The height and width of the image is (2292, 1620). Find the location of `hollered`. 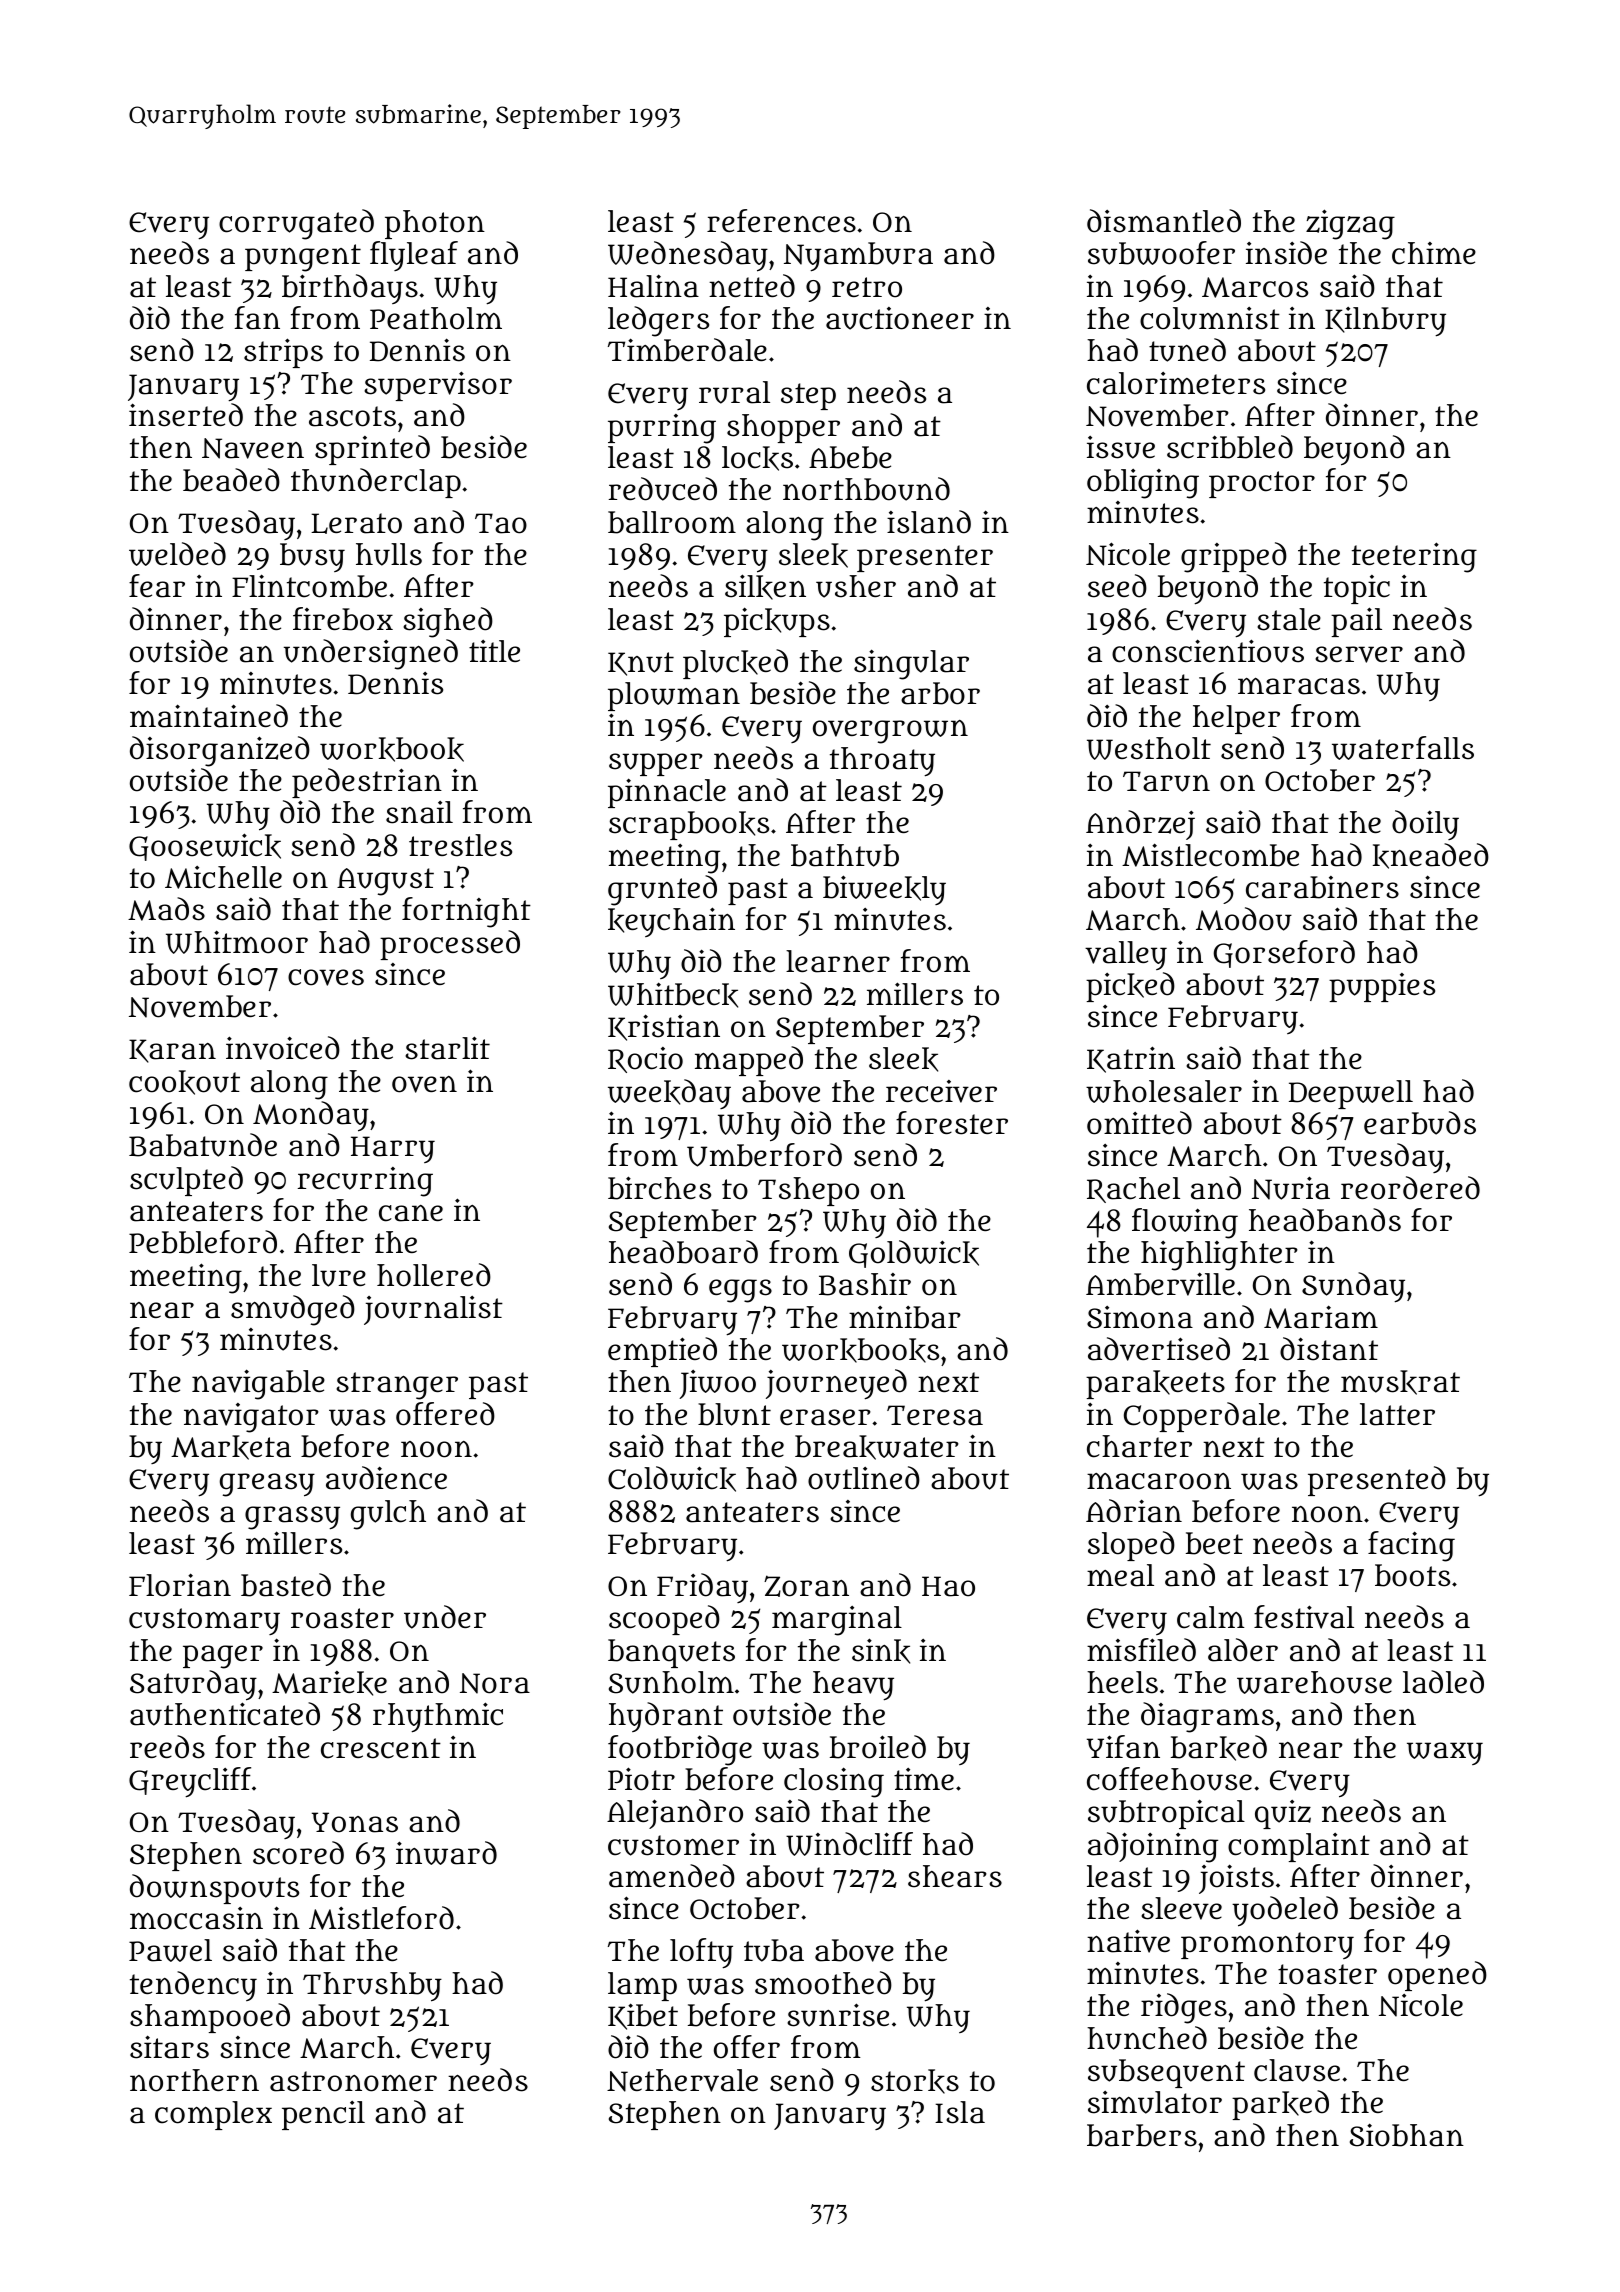

hollered is located at coordinates (434, 1275).
